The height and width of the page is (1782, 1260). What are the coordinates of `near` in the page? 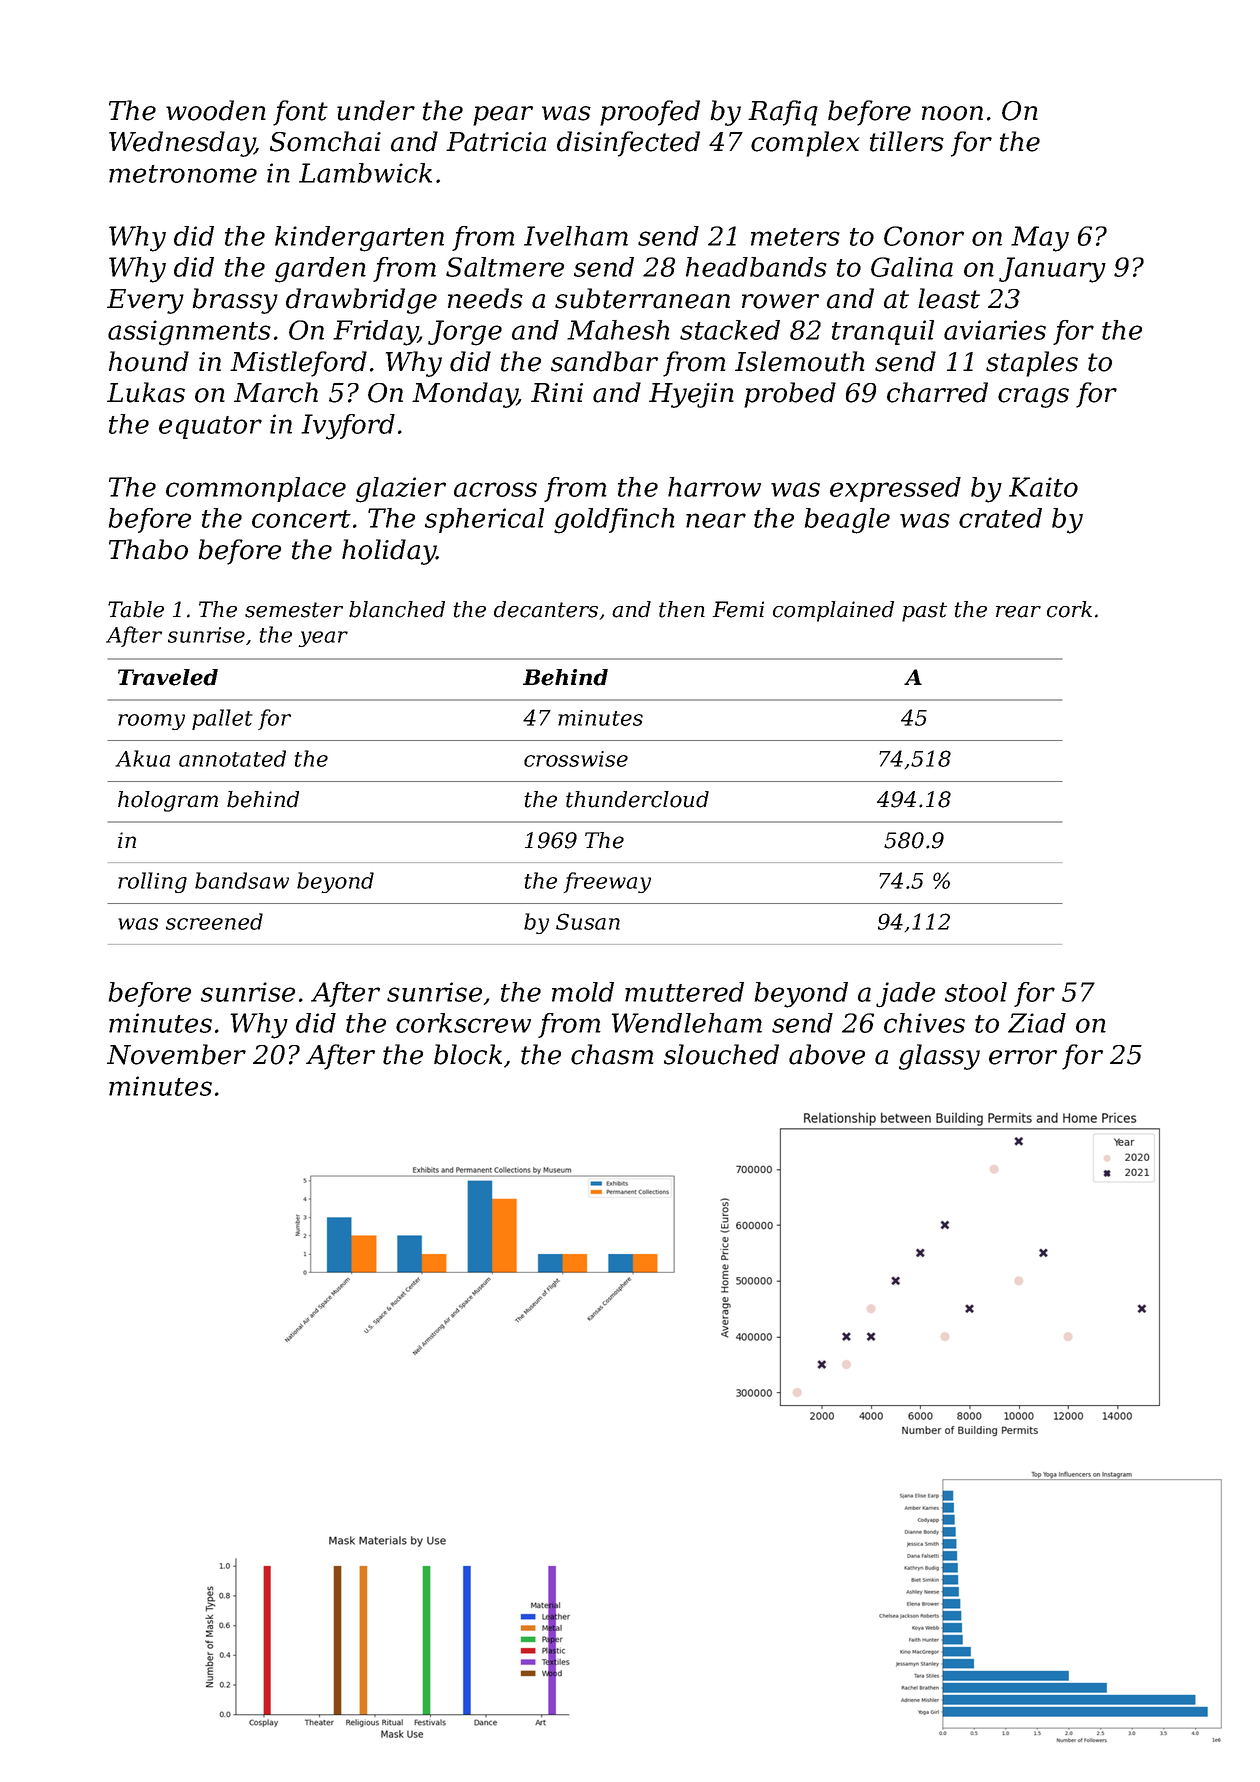 It's located at (716, 520).
